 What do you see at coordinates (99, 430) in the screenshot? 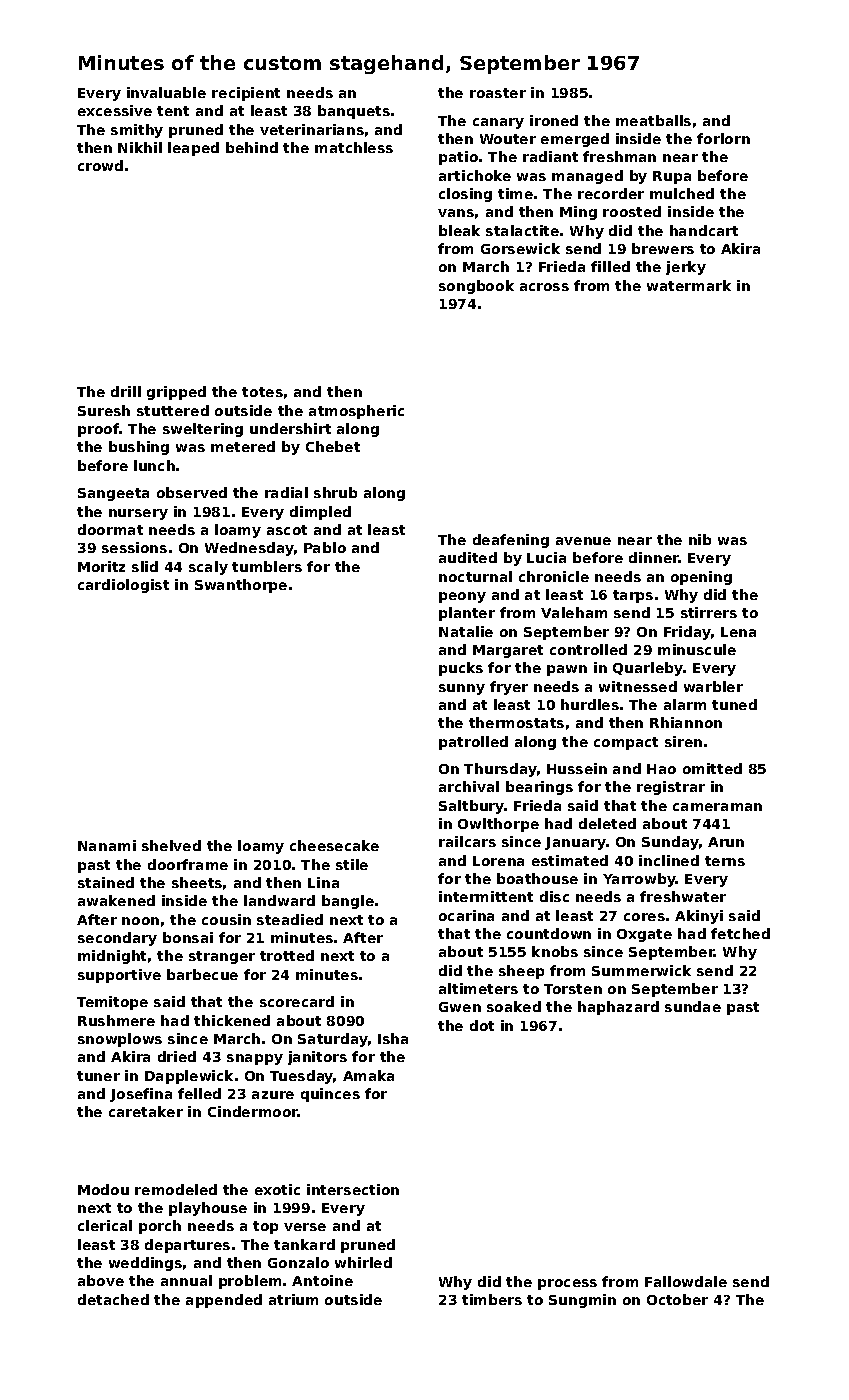
I see `proof` at bounding box center [99, 430].
